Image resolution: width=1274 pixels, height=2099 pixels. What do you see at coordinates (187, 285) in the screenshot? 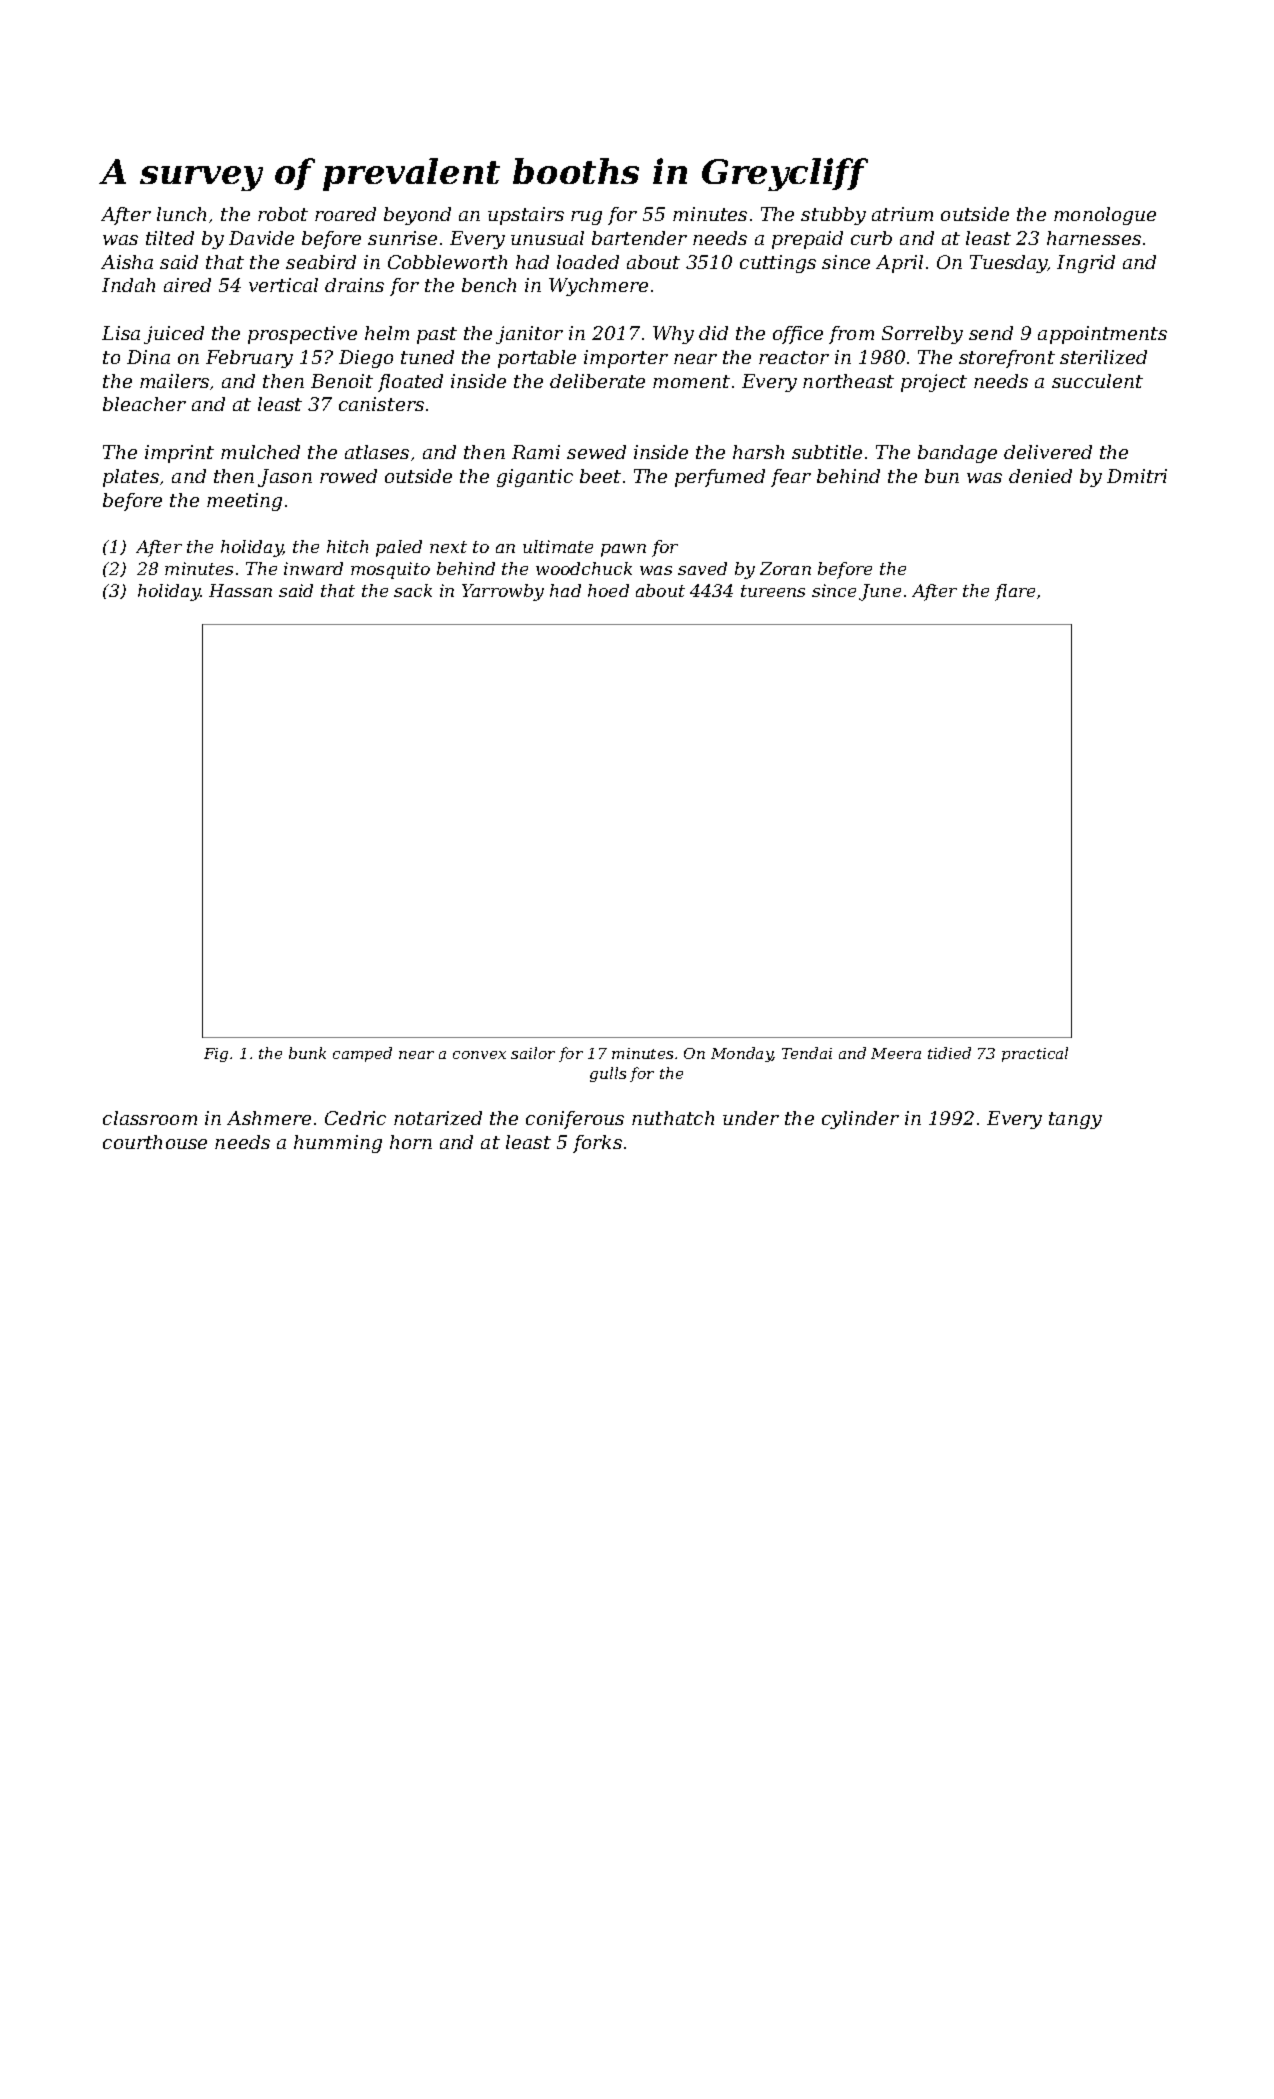
I see `aired` at bounding box center [187, 285].
